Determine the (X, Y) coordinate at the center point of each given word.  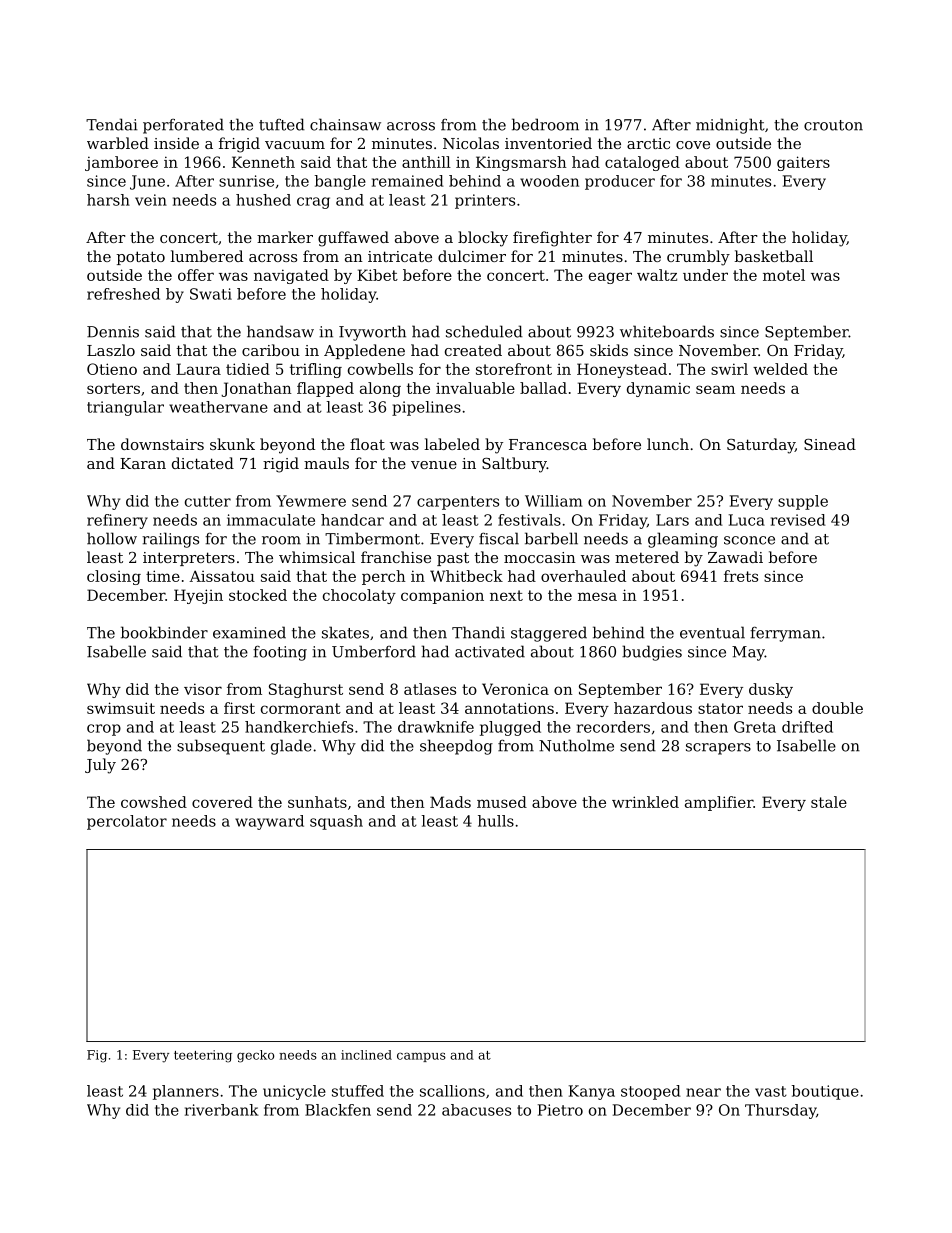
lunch (668, 444)
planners (186, 1092)
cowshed (154, 802)
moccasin (540, 557)
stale (829, 802)
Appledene (364, 351)
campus (421, 1057)
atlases (430, 689)
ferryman (785, 634)
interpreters (189, 559)
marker (285, 237)
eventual (712, 632)
